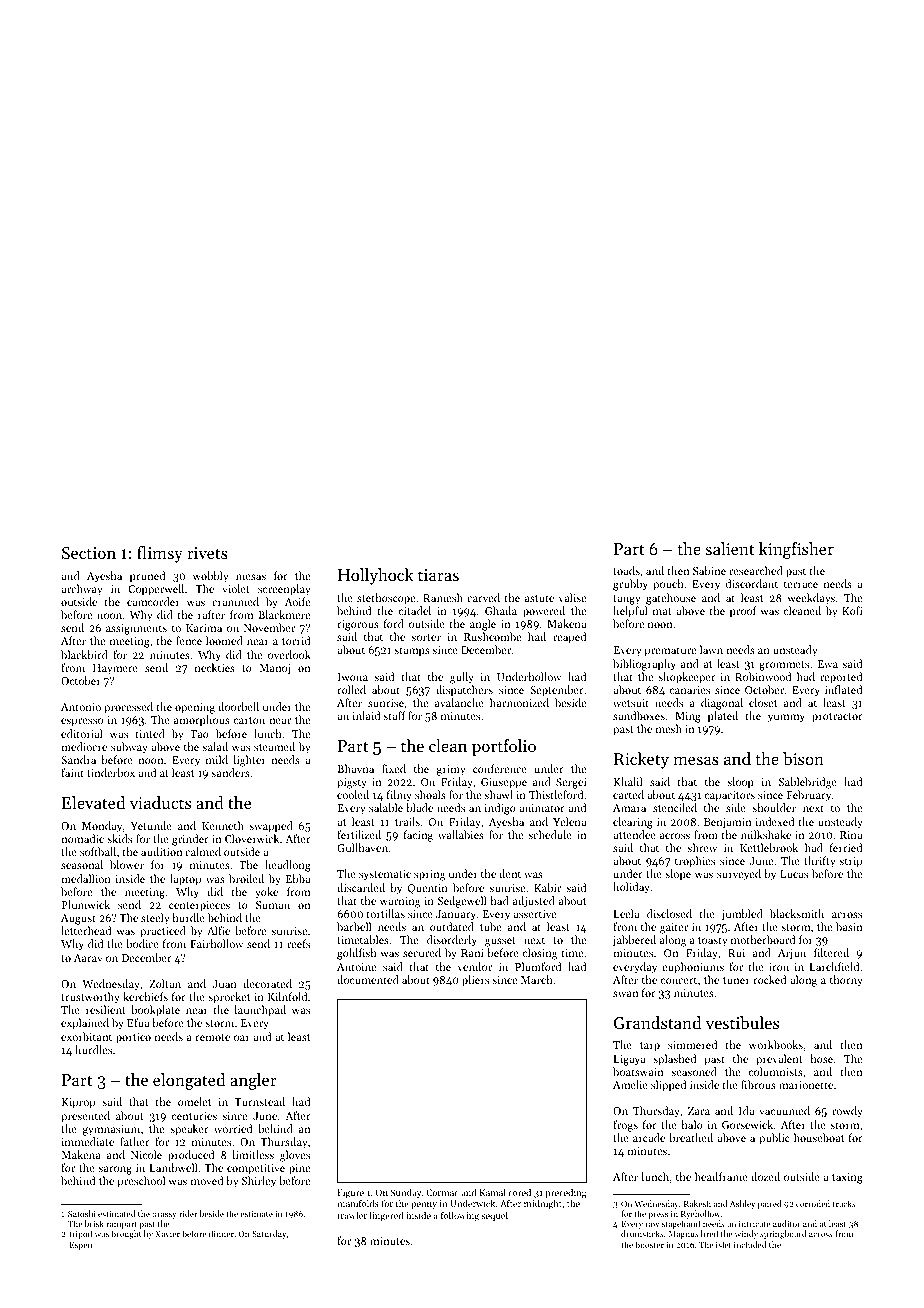  Describe the element at coordinates (671, 599) in the document. I see `gatehouse` at that location.
